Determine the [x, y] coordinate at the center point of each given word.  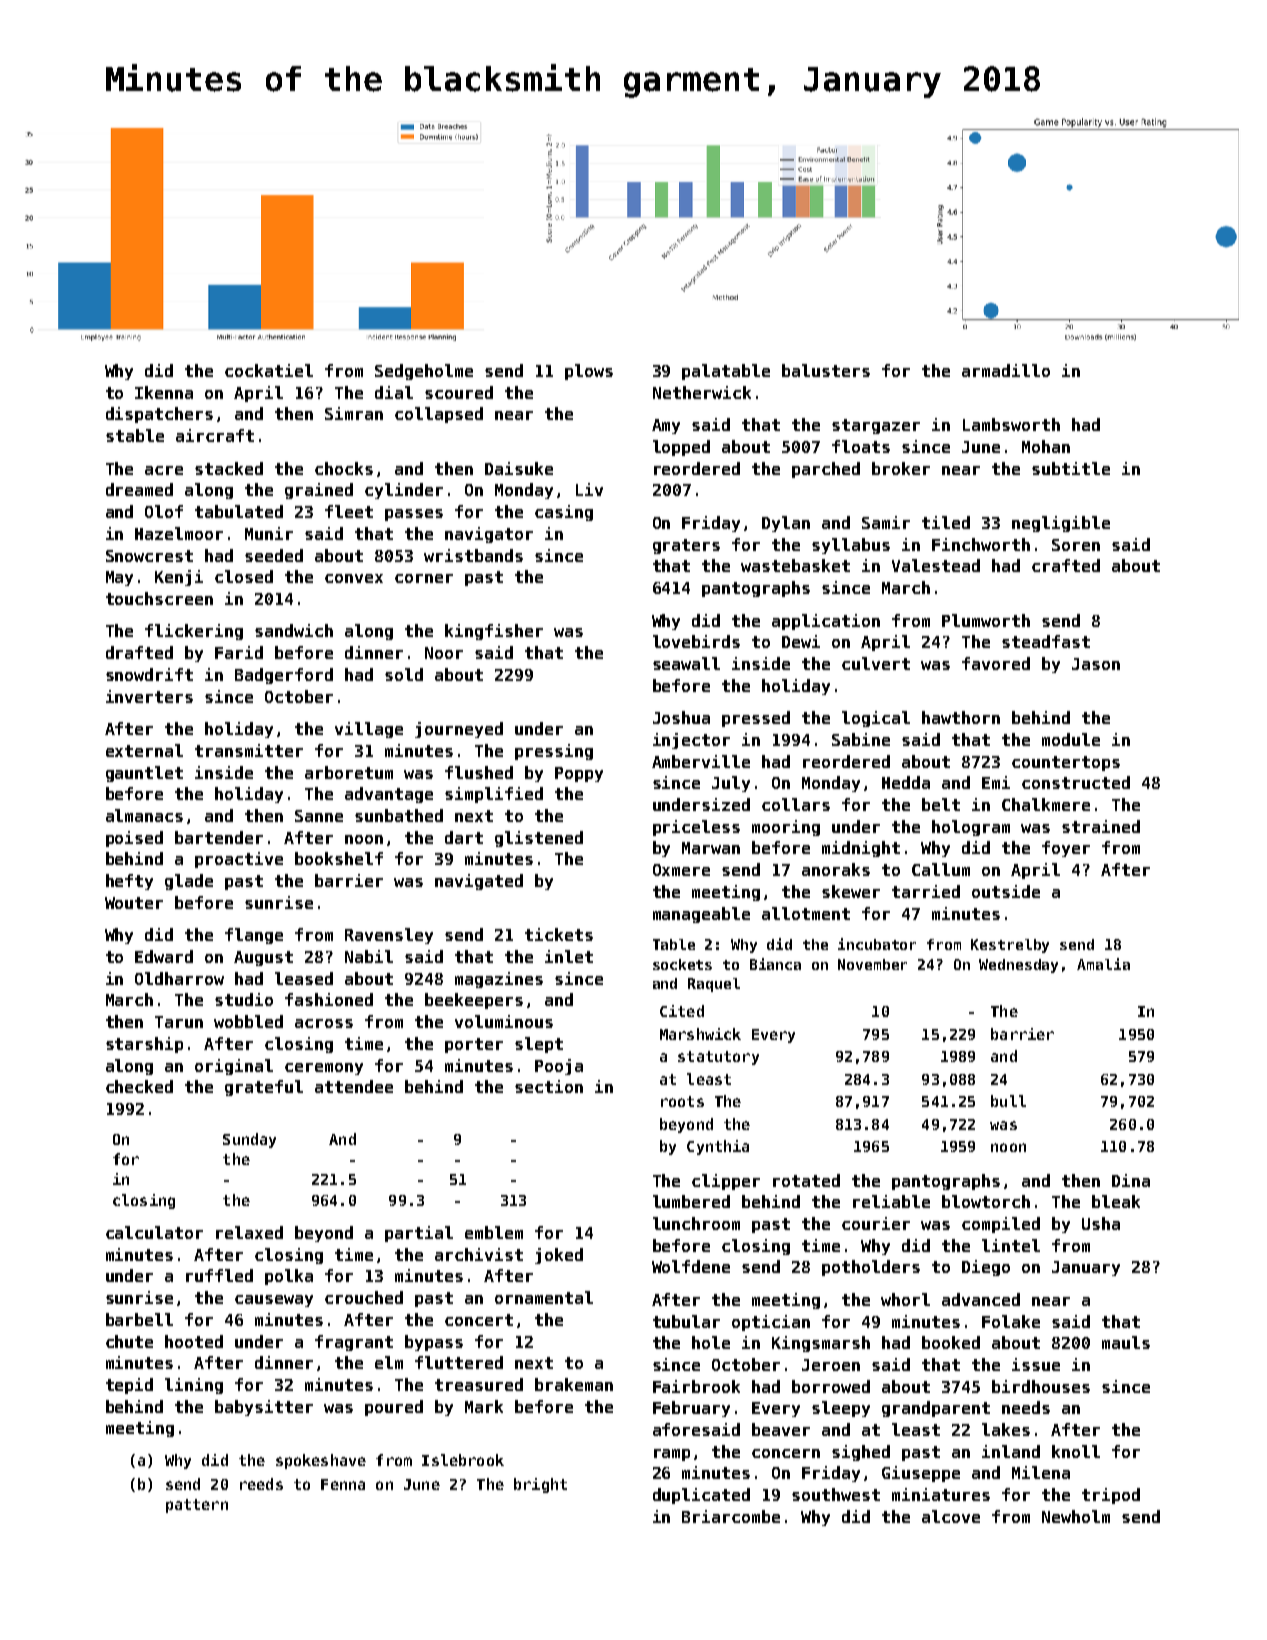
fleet [349, 511]
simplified [494, 795]
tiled [946, 522]
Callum [941, 869]
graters [686, 546]
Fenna [343, 1484]
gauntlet [144, 774]
